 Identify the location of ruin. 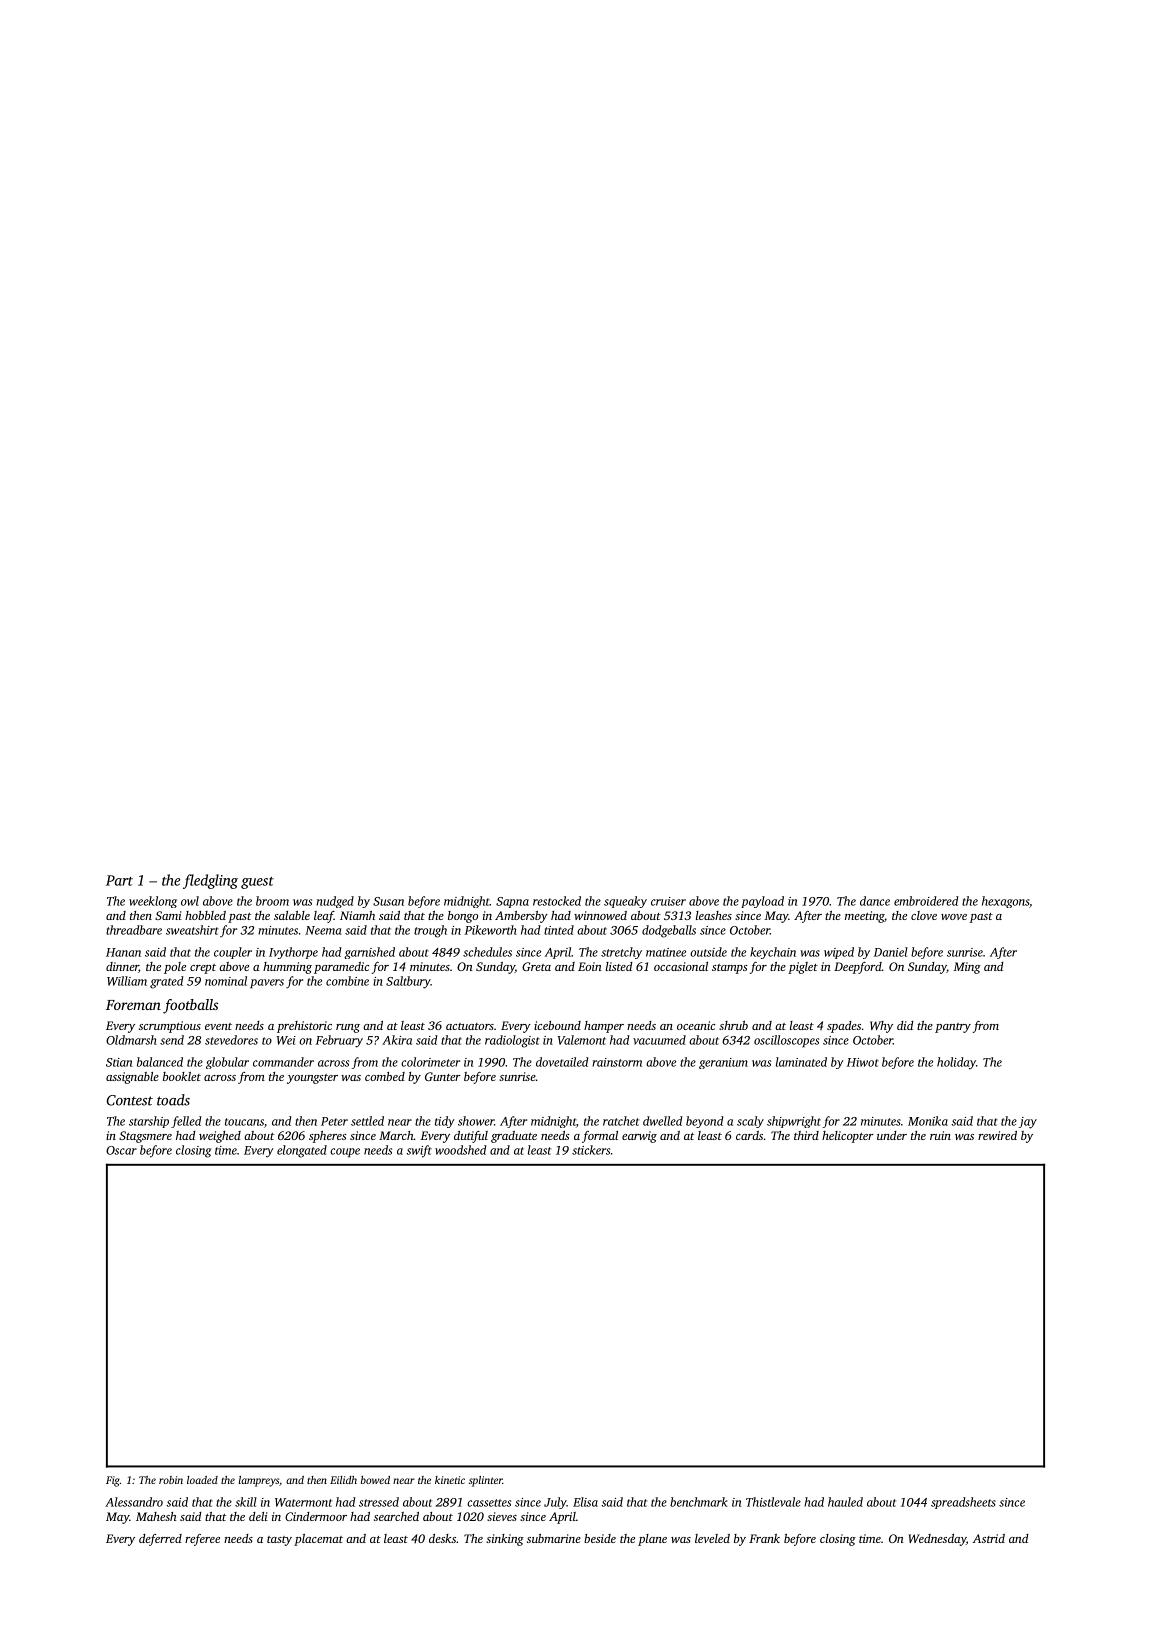
(940, 1135).
